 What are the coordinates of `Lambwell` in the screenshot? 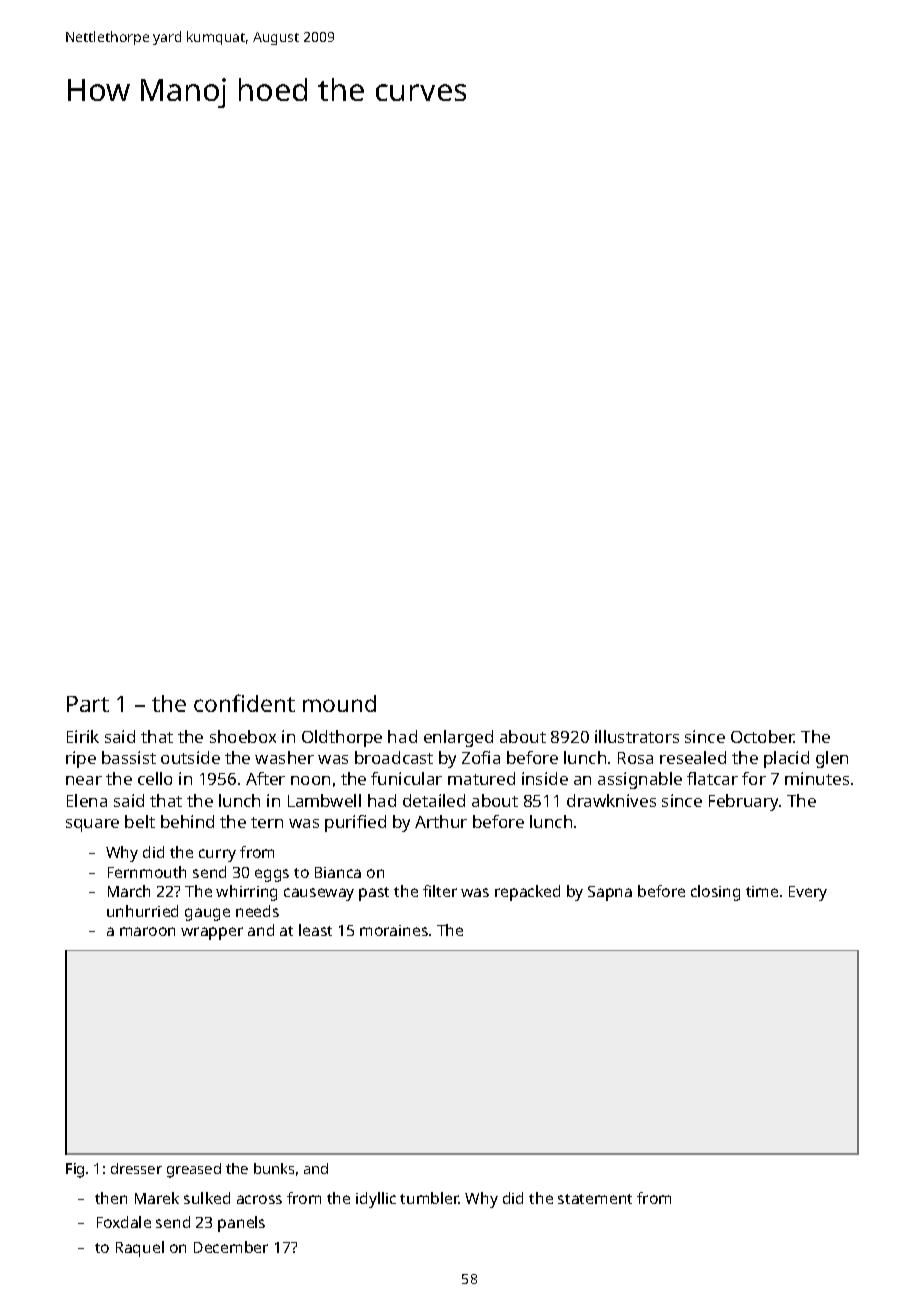 It's located at (324, 800).
